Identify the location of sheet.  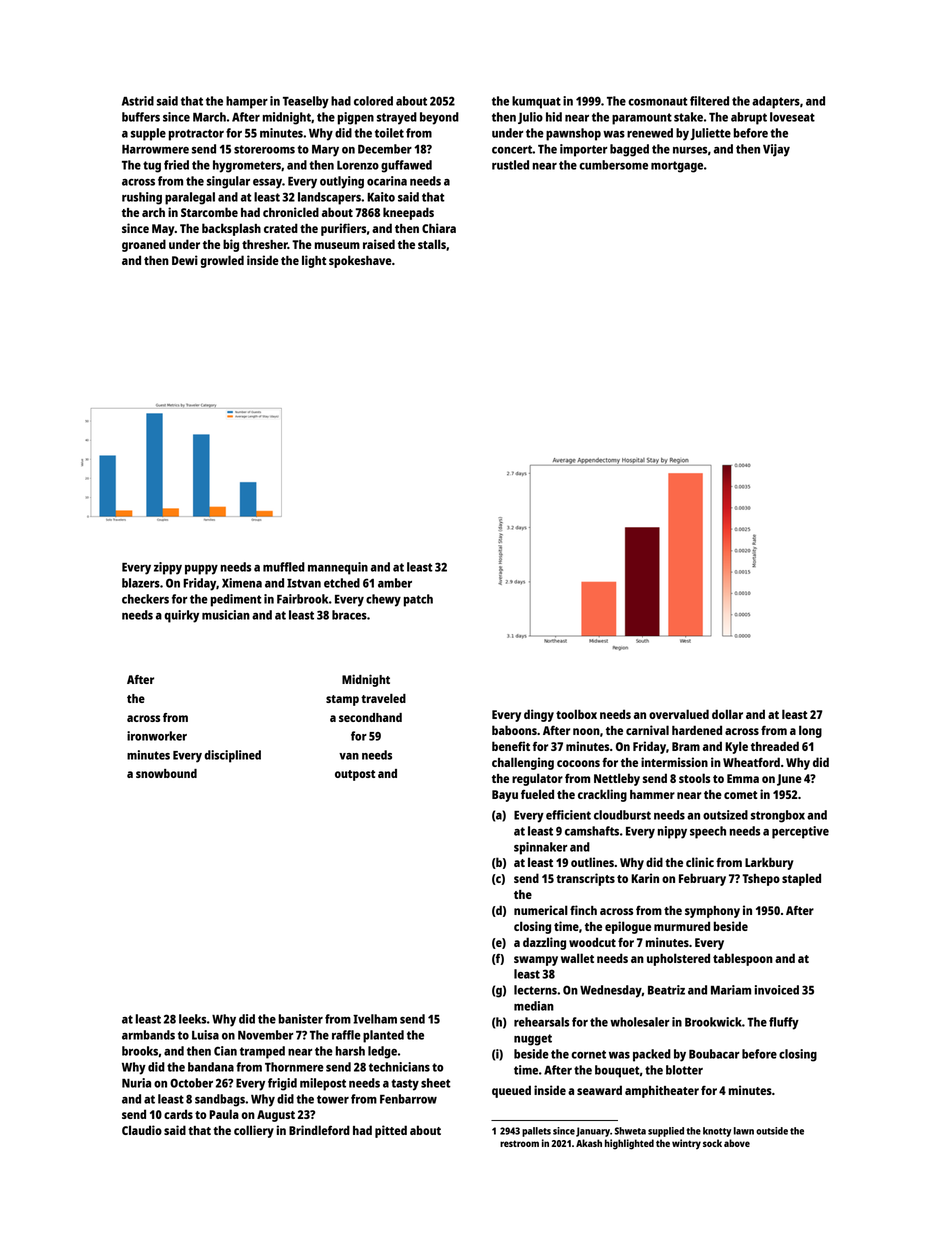
(436, 1083).
